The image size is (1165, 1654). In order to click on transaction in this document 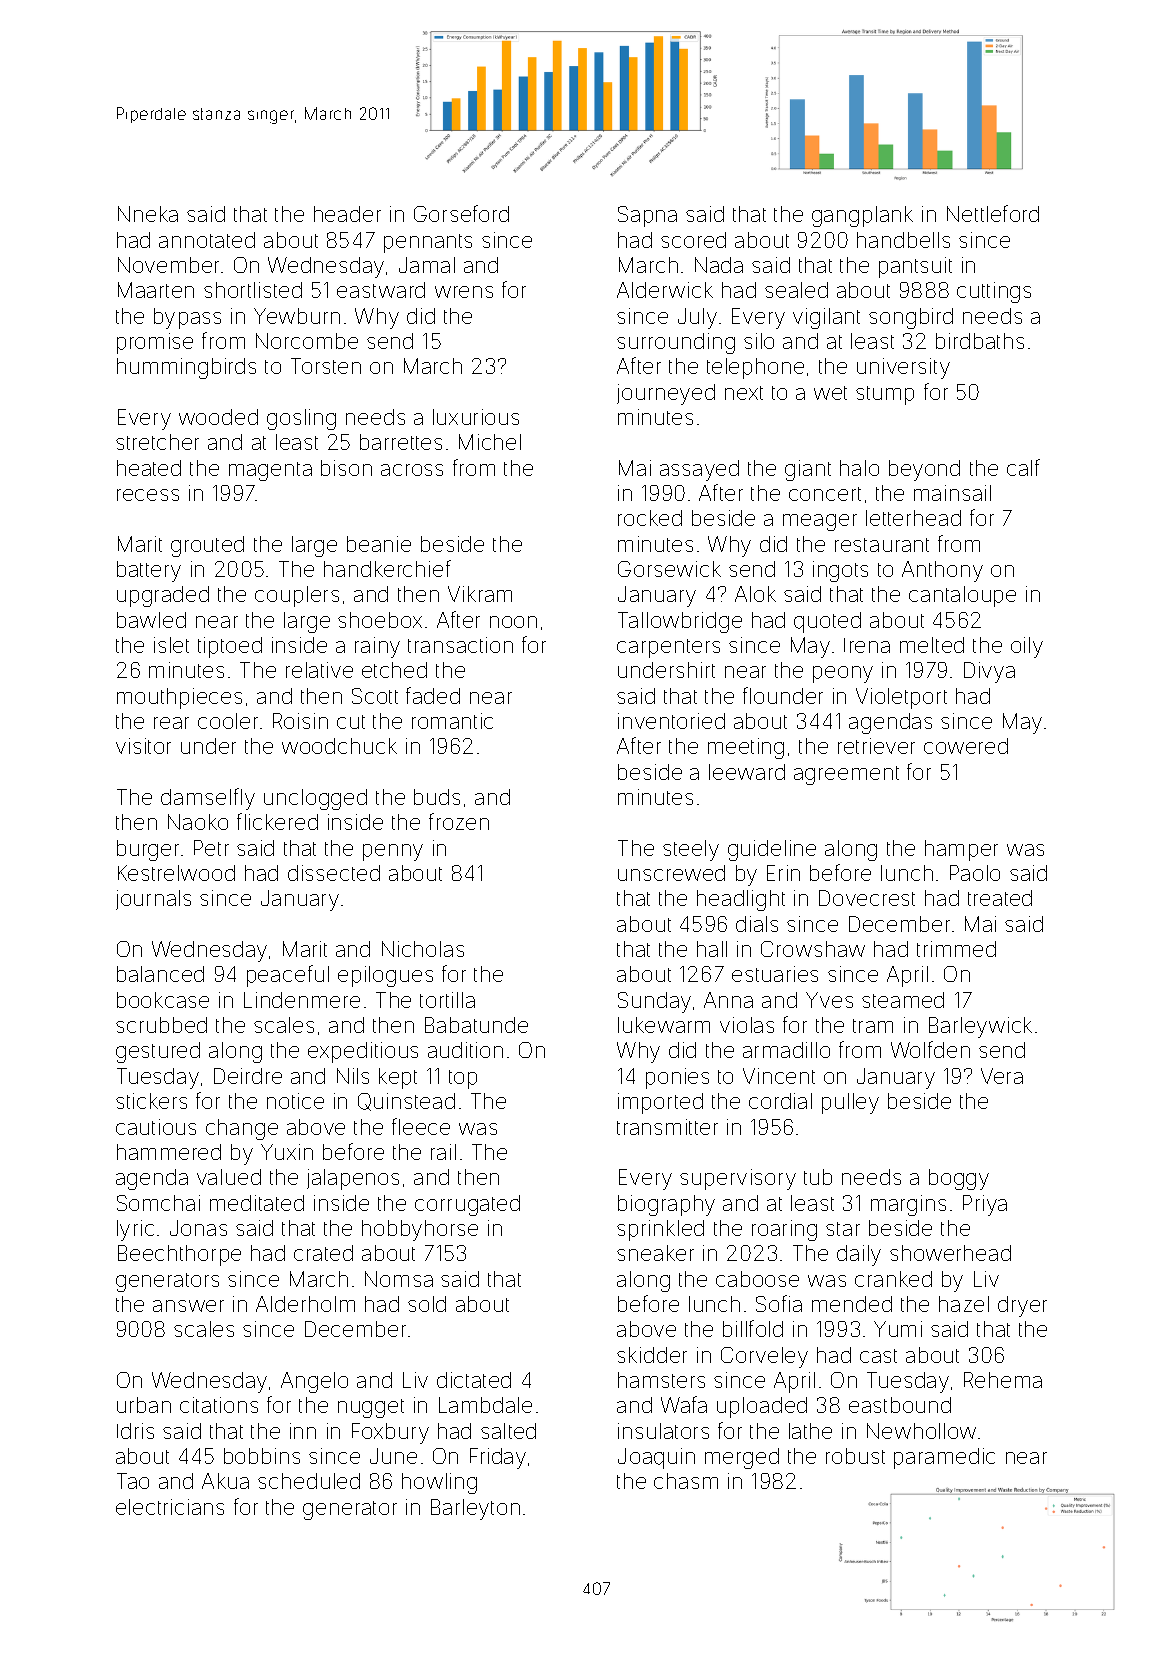, I will do `click(460, 645)`.
